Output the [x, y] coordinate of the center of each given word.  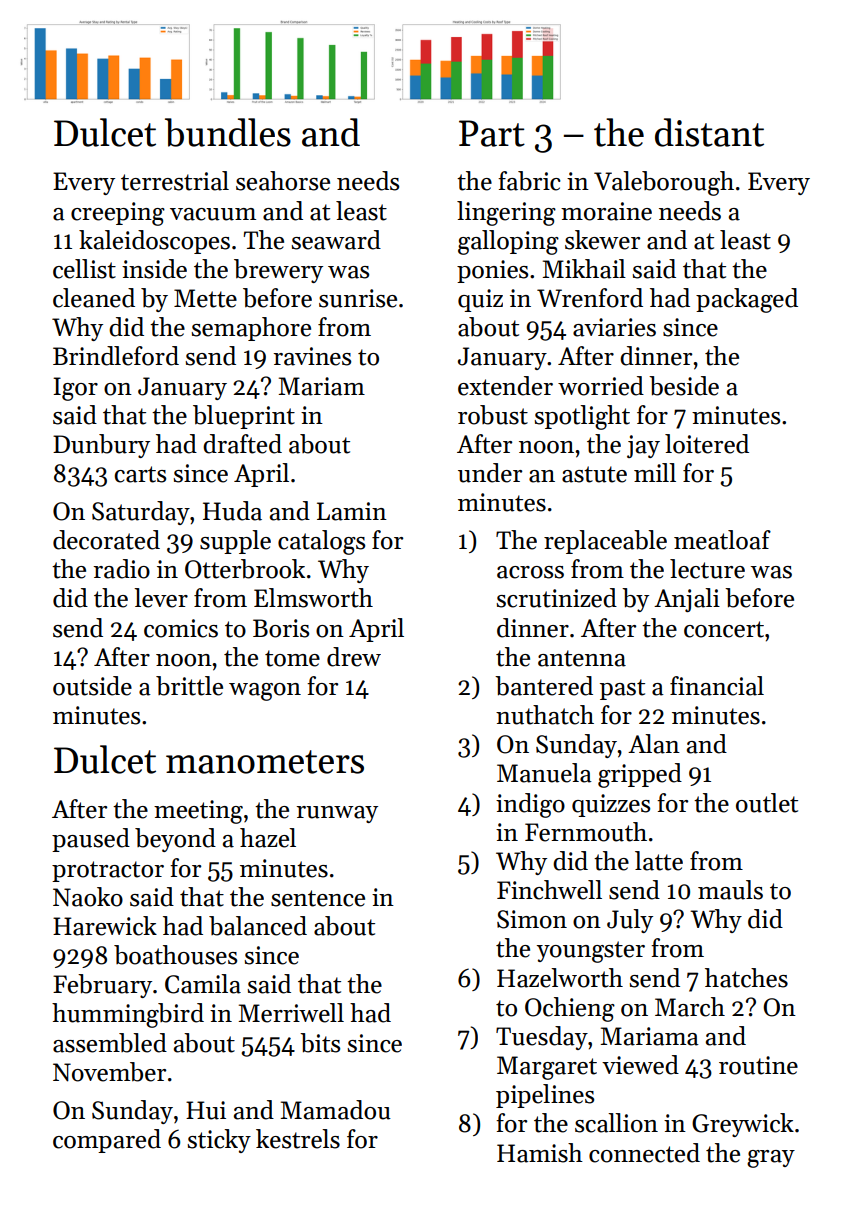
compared [107, 1141]
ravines [312, 356]
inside [154, 269]
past [622, 689]
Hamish [540, 1153]
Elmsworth [313, 598]
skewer [602, 240]
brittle [189, 686]
